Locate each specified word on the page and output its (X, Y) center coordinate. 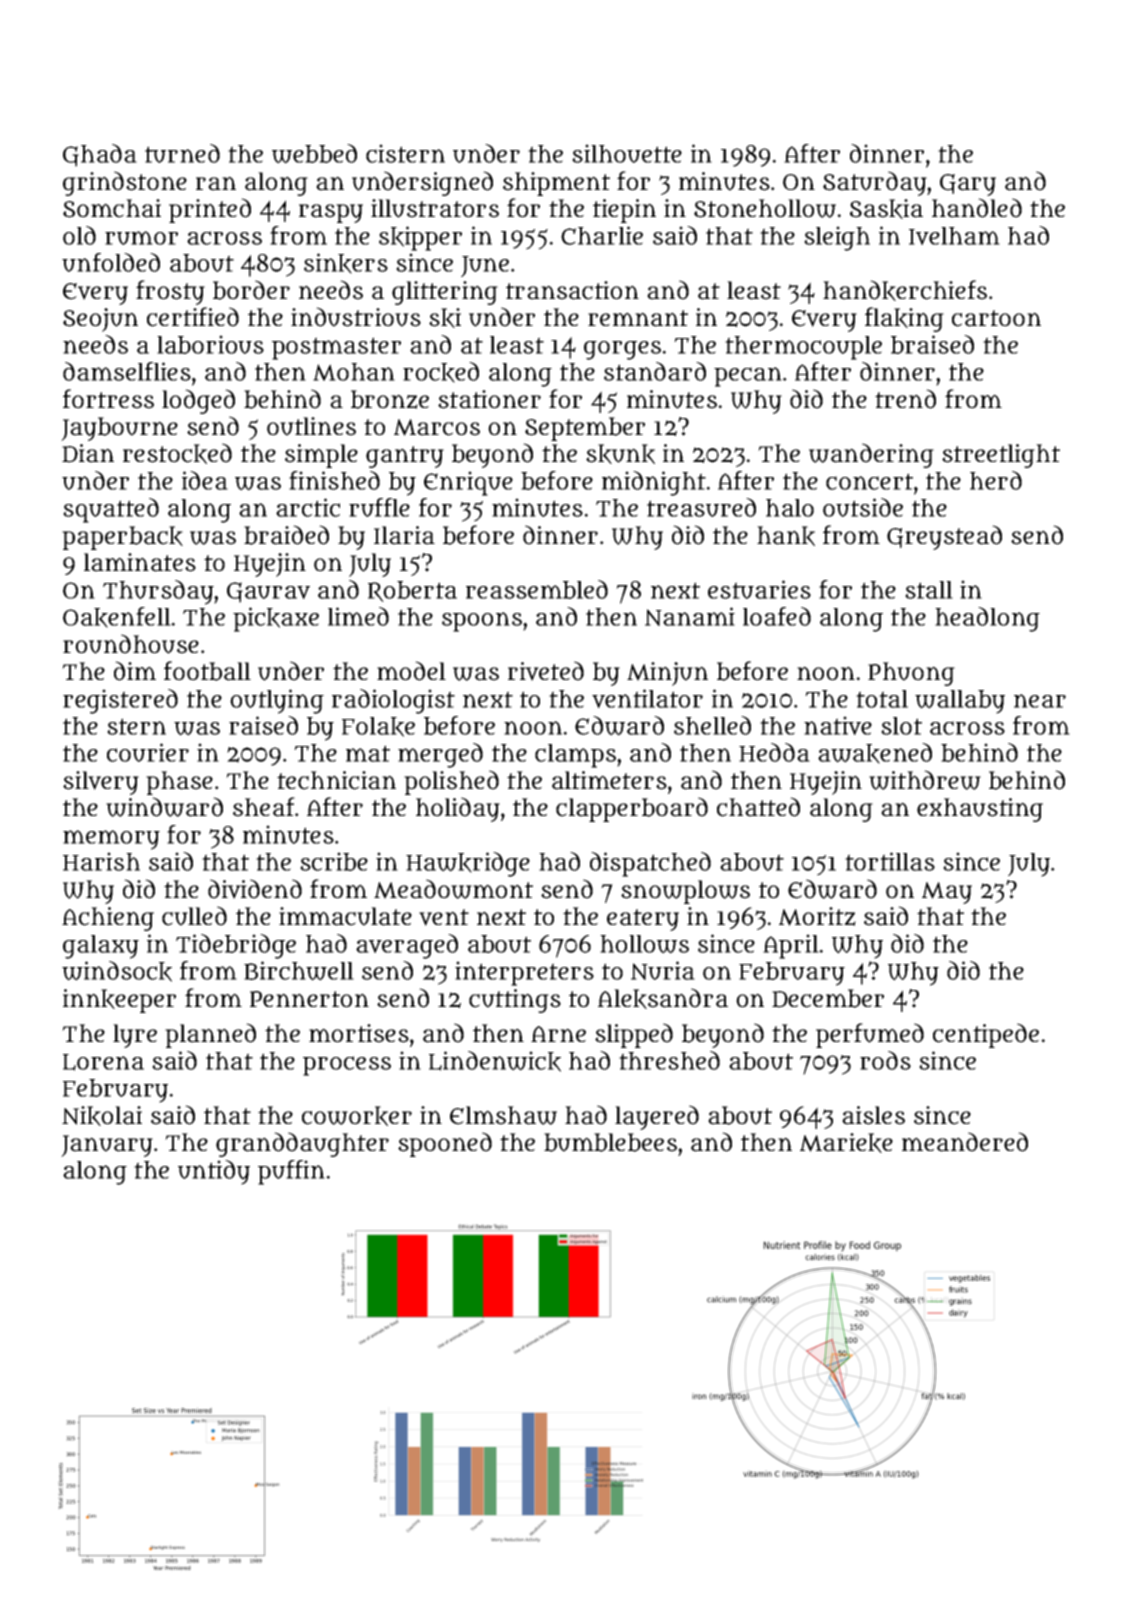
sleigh (837, 238)
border (251, 290)
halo (790, 508)
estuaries (759, 589)
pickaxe (276, 619)
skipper (420, 238)
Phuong (911, 674)
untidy (214, 1172)
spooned (445, 1144)
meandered (965, 1142)
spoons (482, 622)
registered (120, 701)
